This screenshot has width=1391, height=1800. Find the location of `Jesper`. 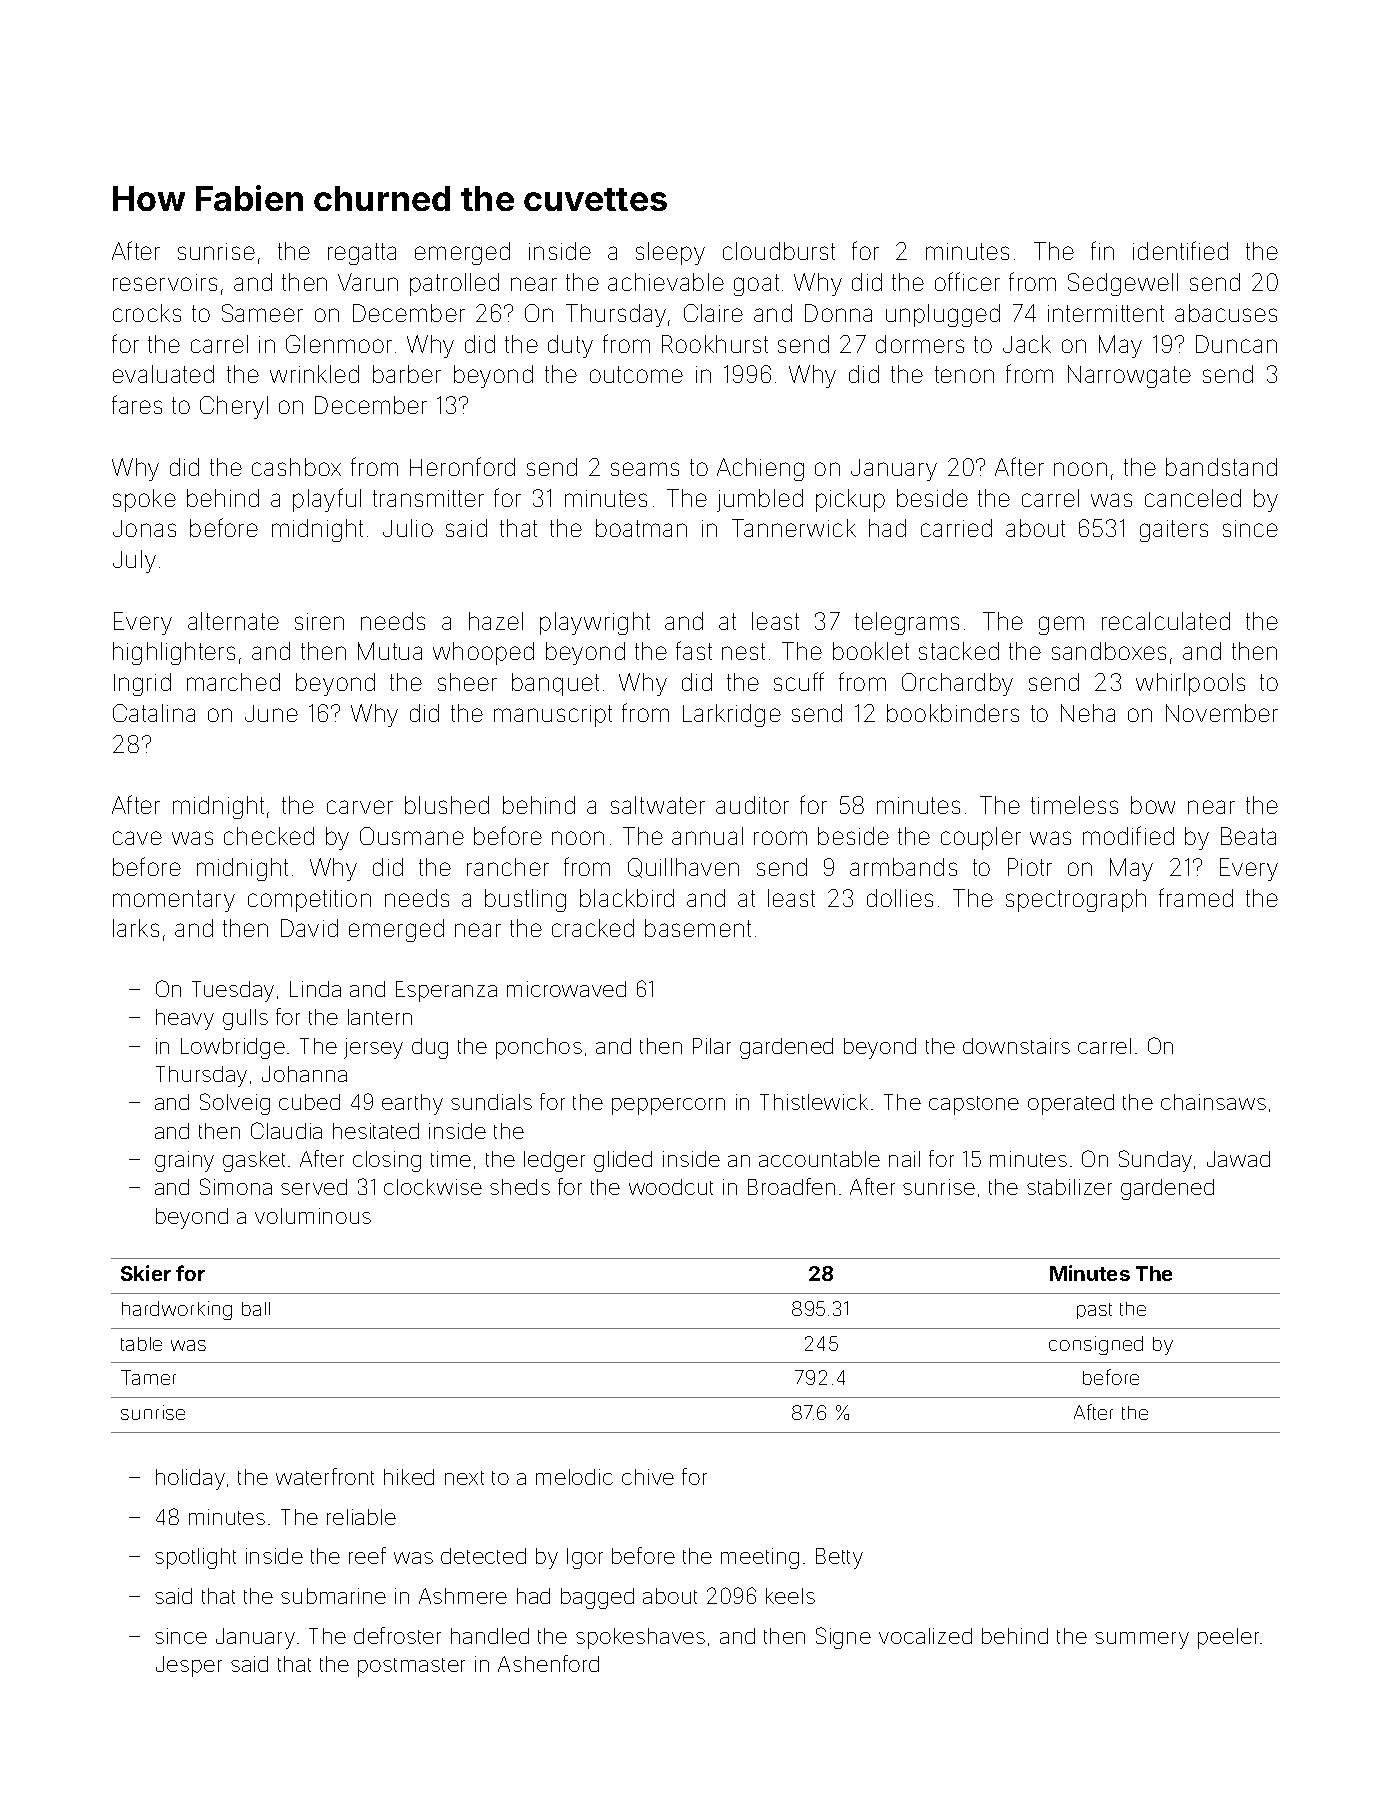

Jesper is located at coordinates (189, 1666).
